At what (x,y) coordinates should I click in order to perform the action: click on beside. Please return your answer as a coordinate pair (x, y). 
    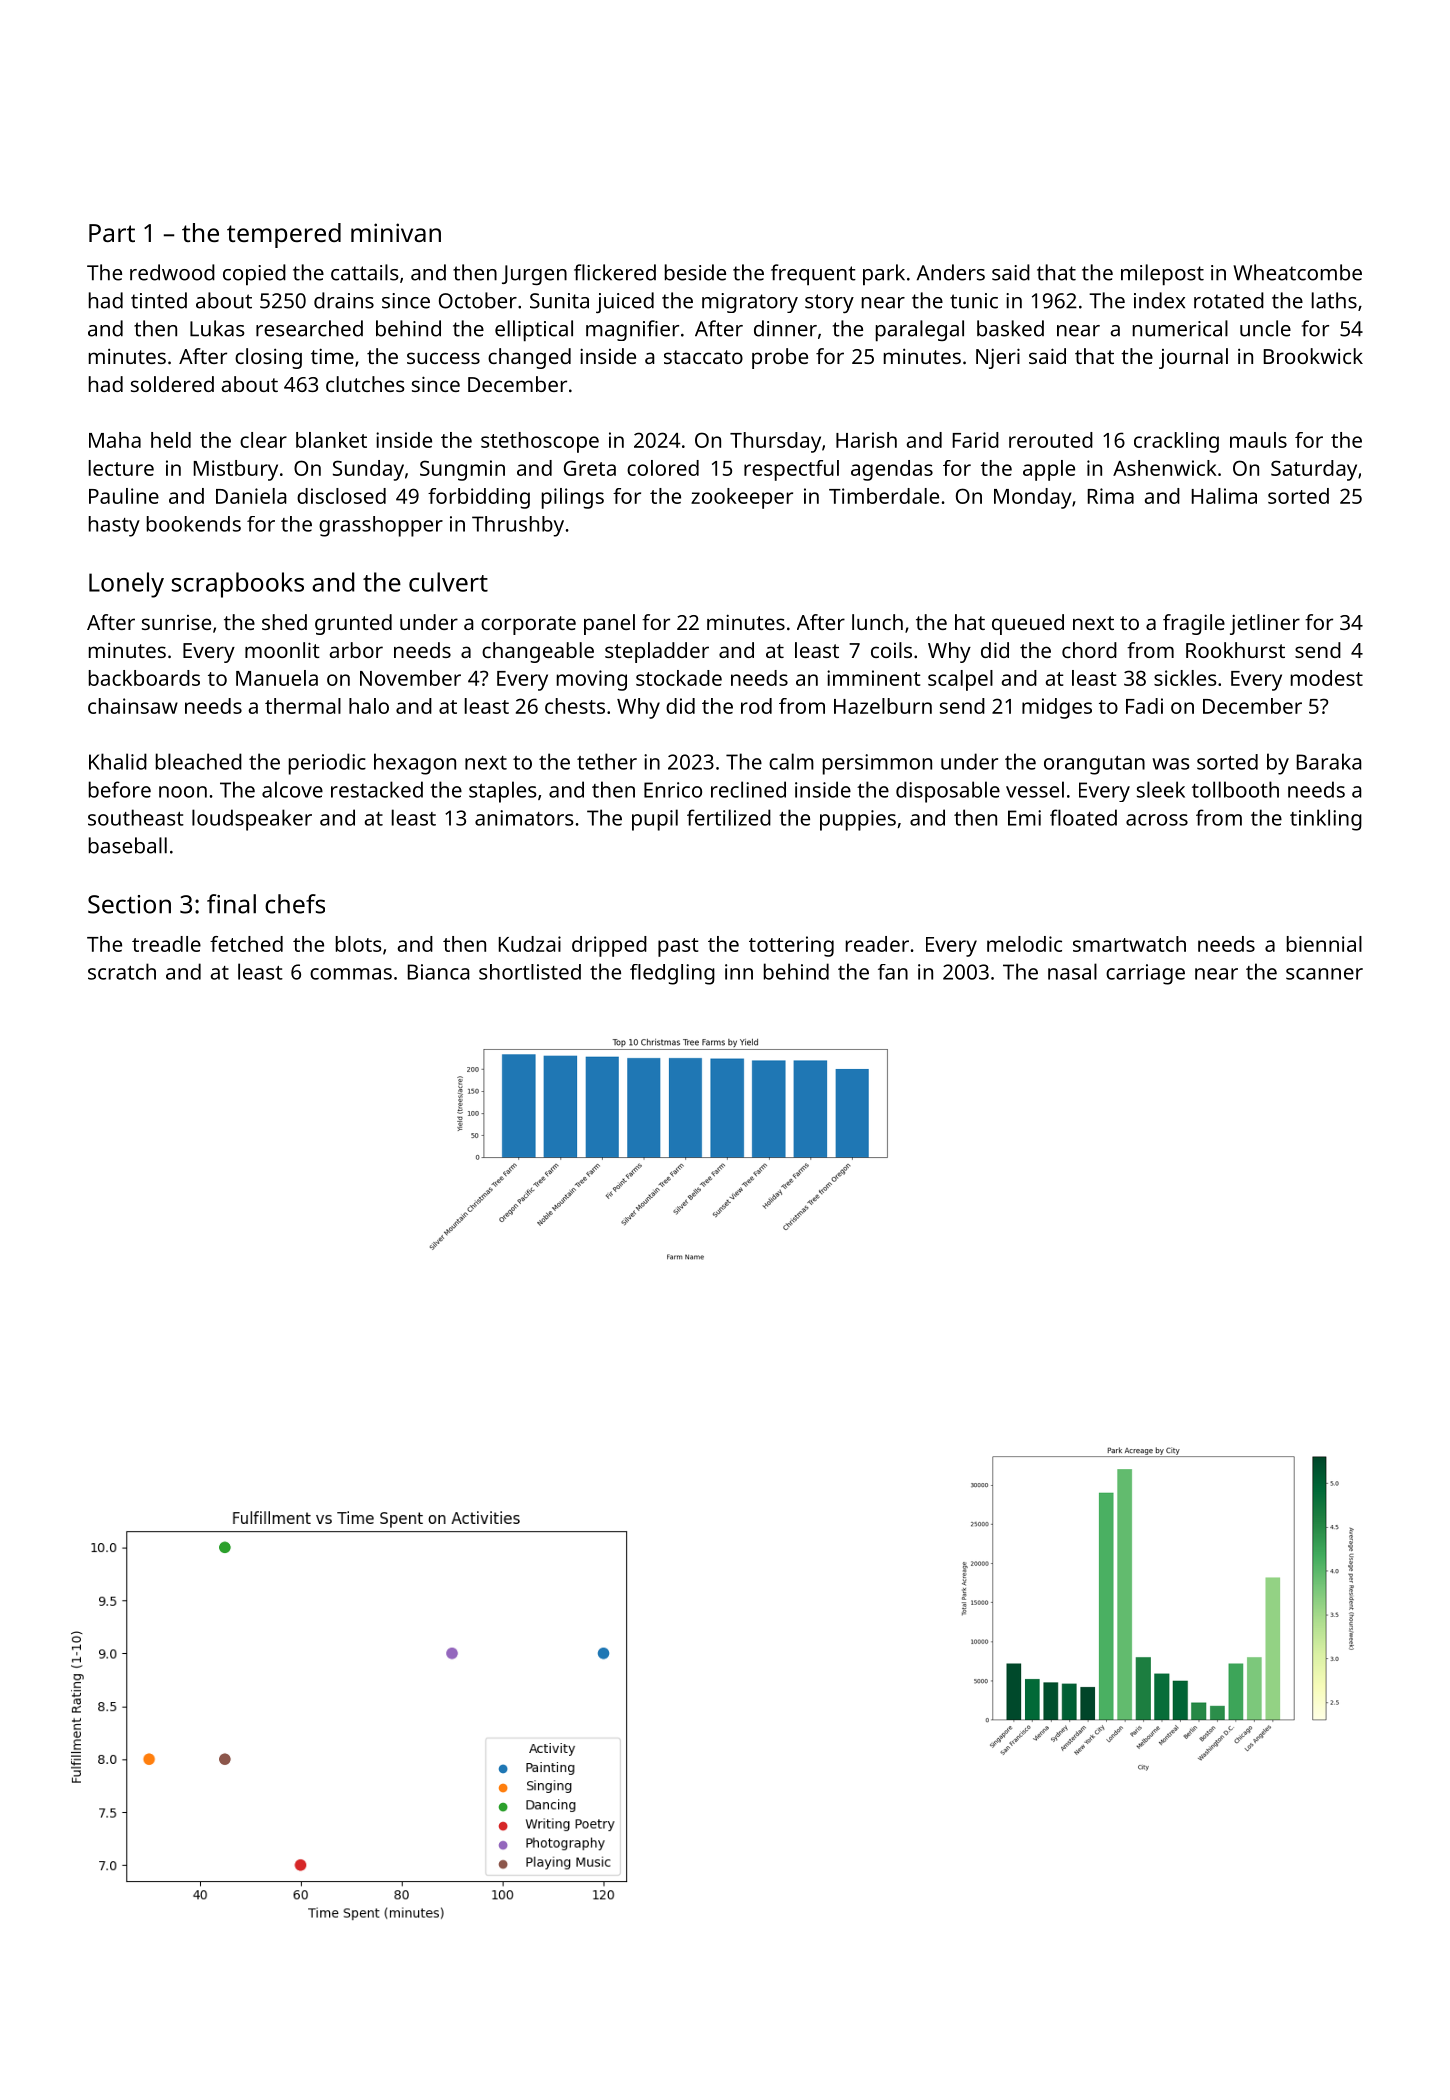
    Looking at the image, I should click on (695, 272).
